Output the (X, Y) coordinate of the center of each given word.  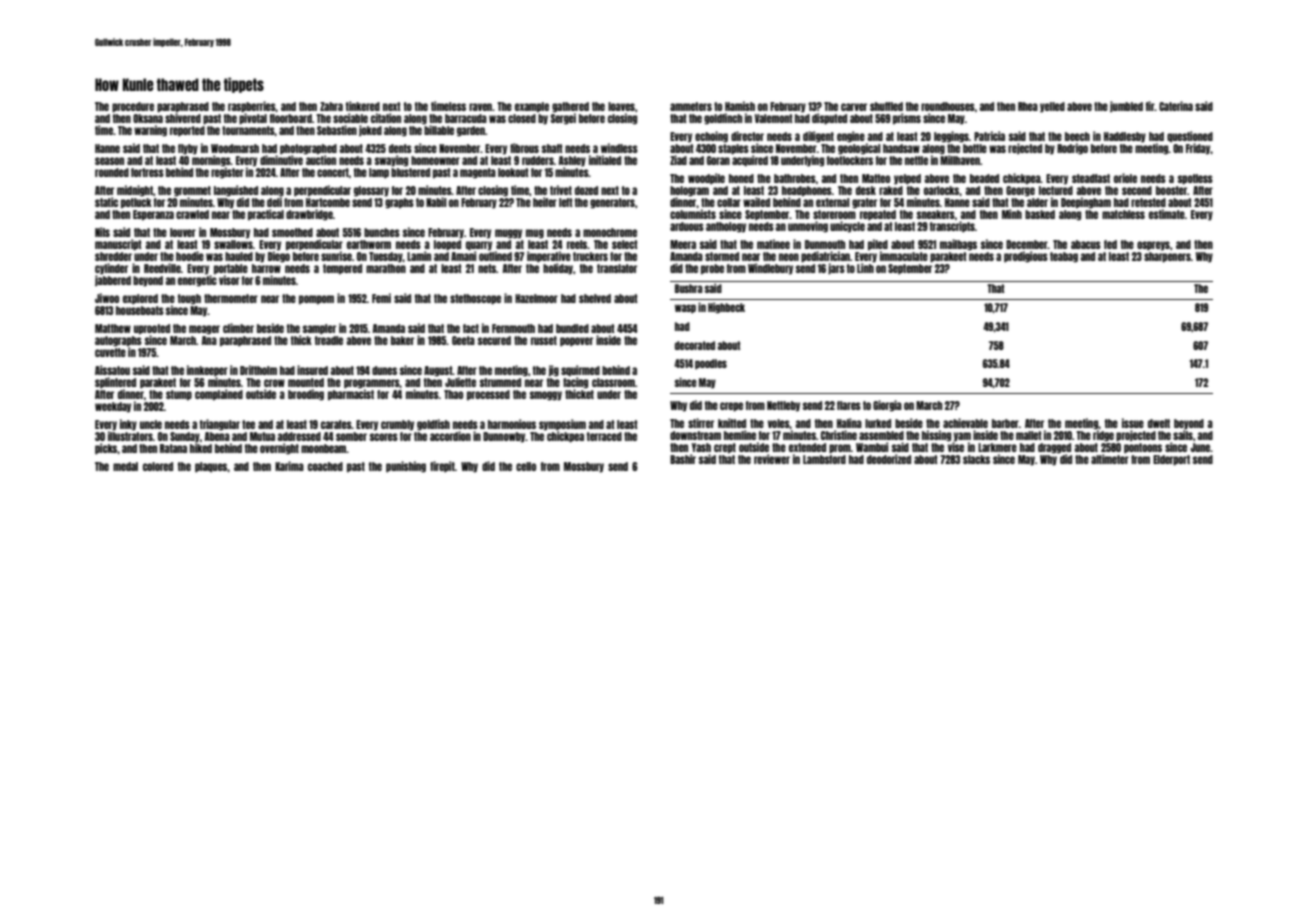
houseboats (140, 310)
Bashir (683, 459)
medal (125, 466)
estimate (1167, 214)
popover (576, 342)
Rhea (1028, 106)
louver (183, 232)
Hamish (740, 106)
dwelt (1159, 423)
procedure (133, 107)
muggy (508, 234)
